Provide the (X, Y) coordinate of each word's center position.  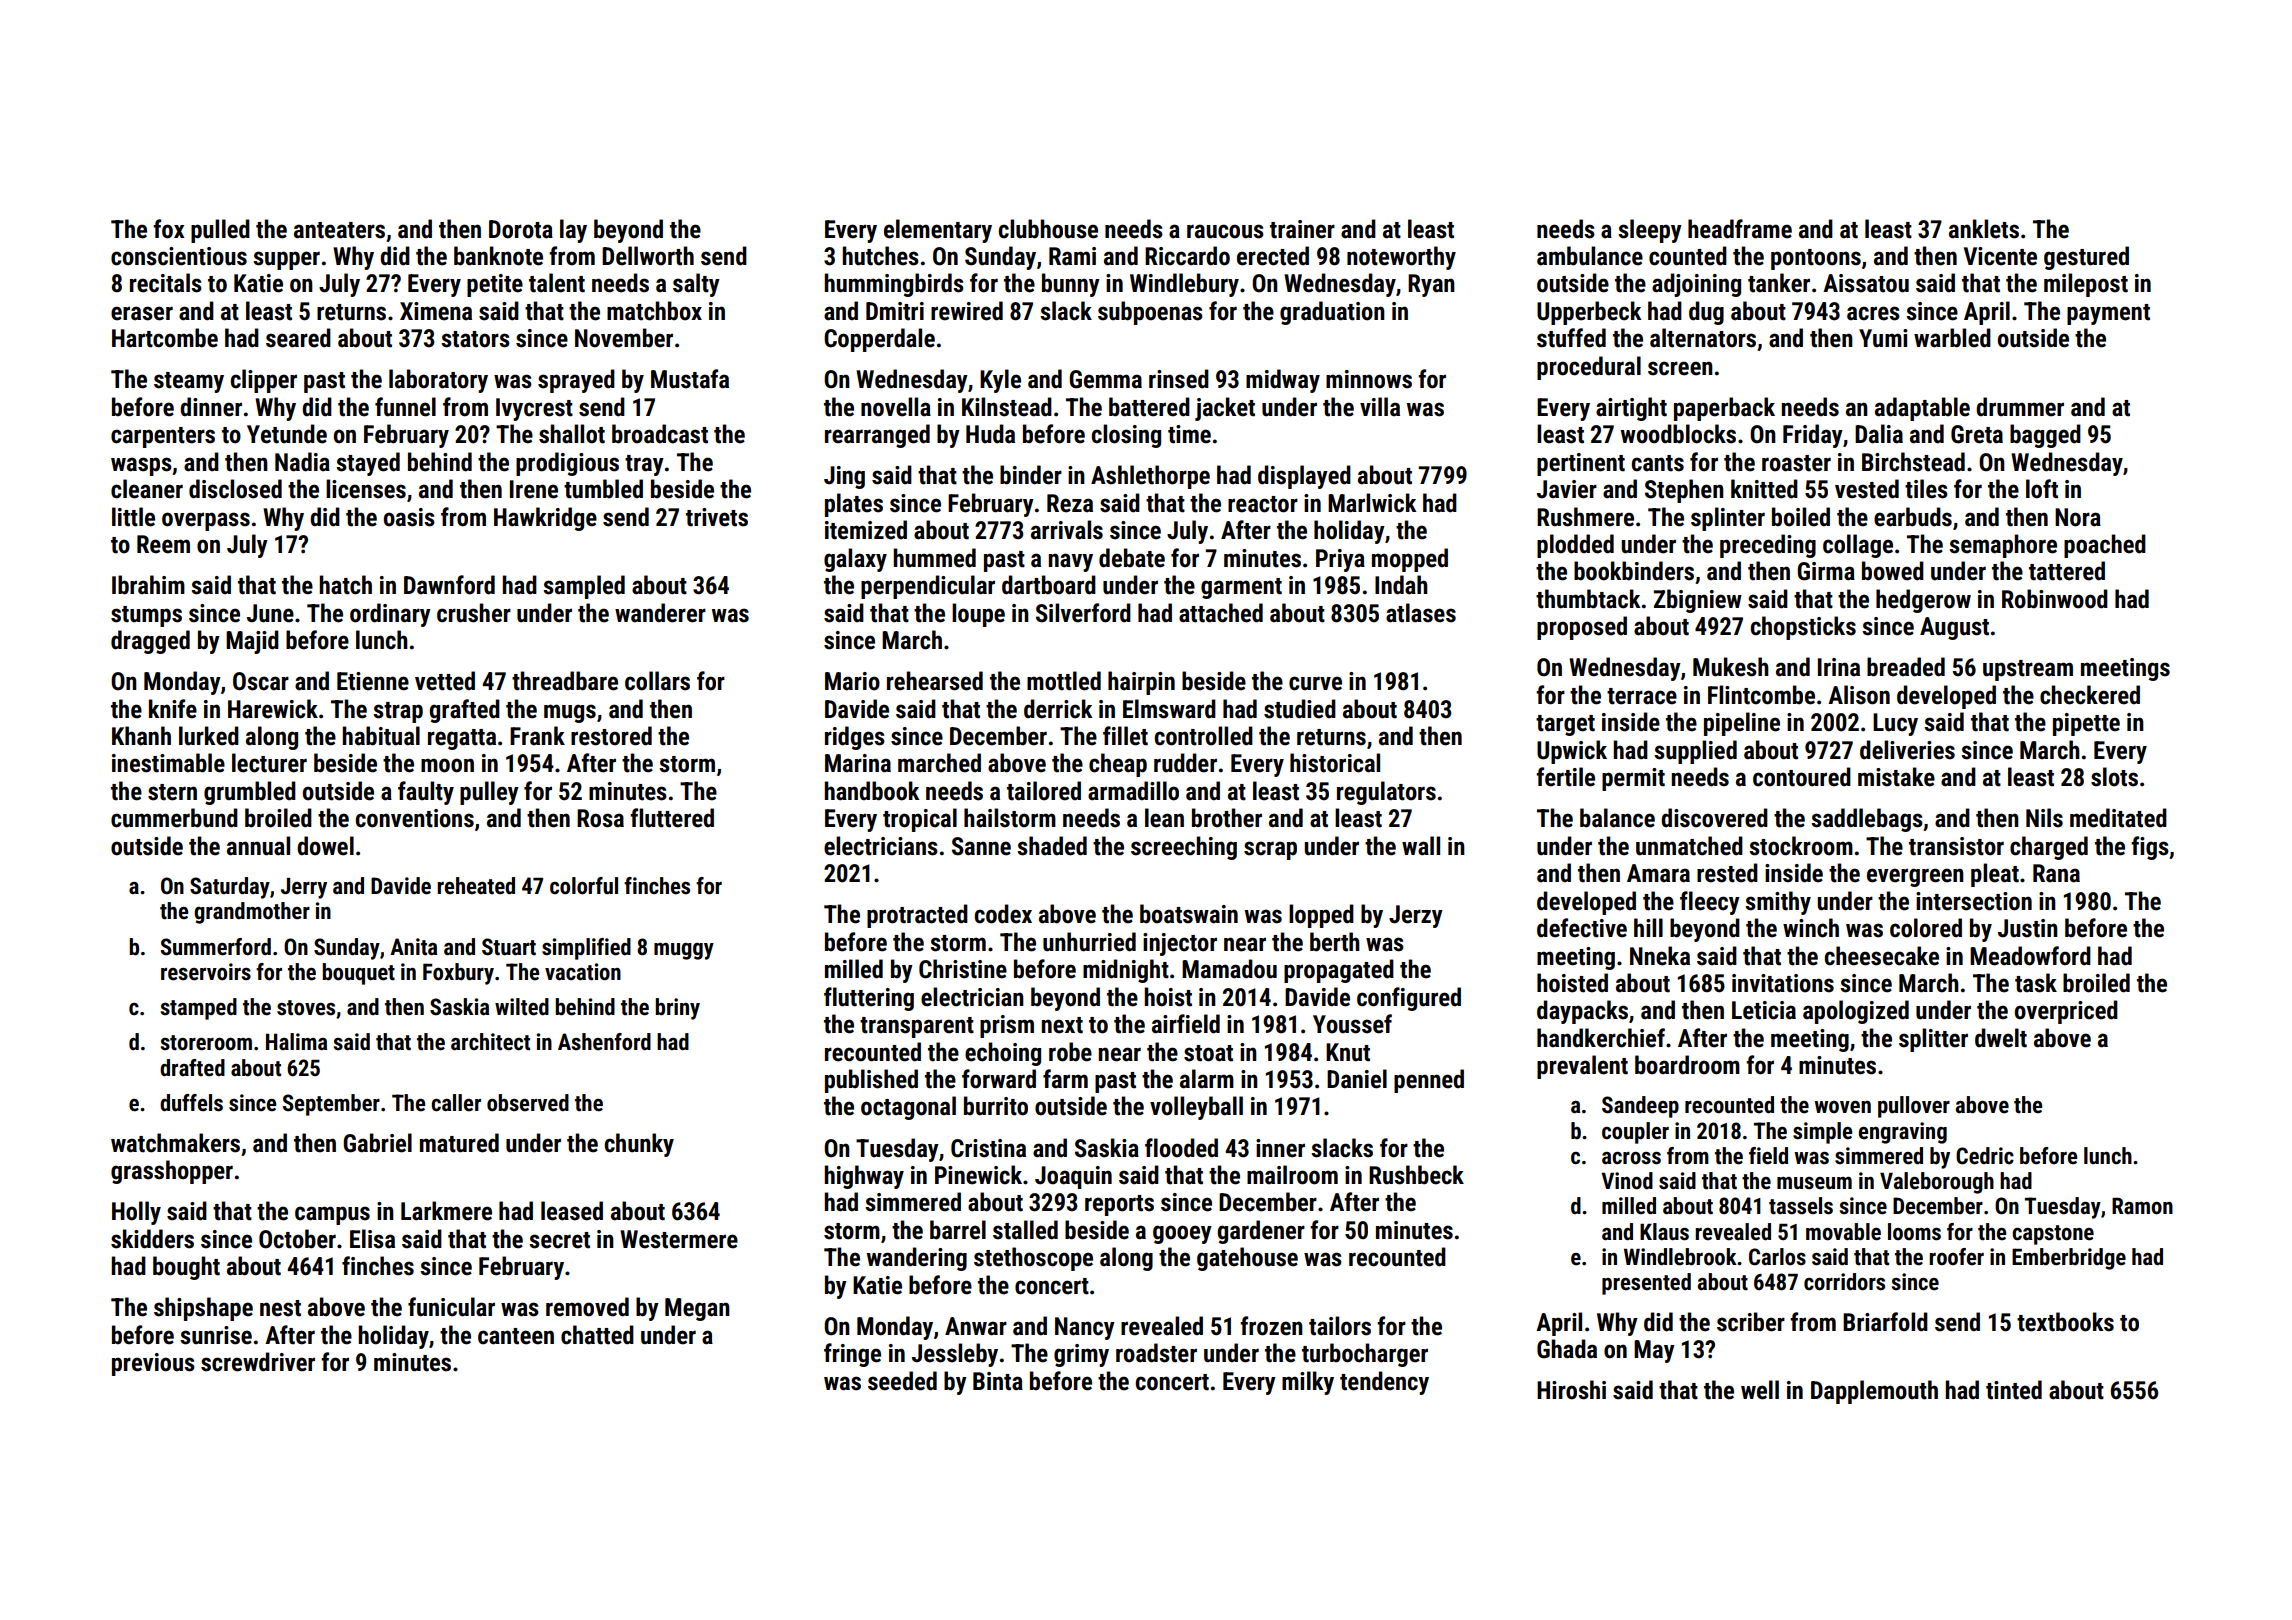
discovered (1714, 818)
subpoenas (1150, 313)
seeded (902, 1381)
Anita (413, 947)
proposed (1582, 628)
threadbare (565, 681)
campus (332, 1215)
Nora (2078, 517)
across (1631, 1158)
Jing (844, 477)
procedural (1589, 368)
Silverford (1083, 613)
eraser (142, 313)
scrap (1270, 850)
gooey (1182, 1234)
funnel (405, 407)
